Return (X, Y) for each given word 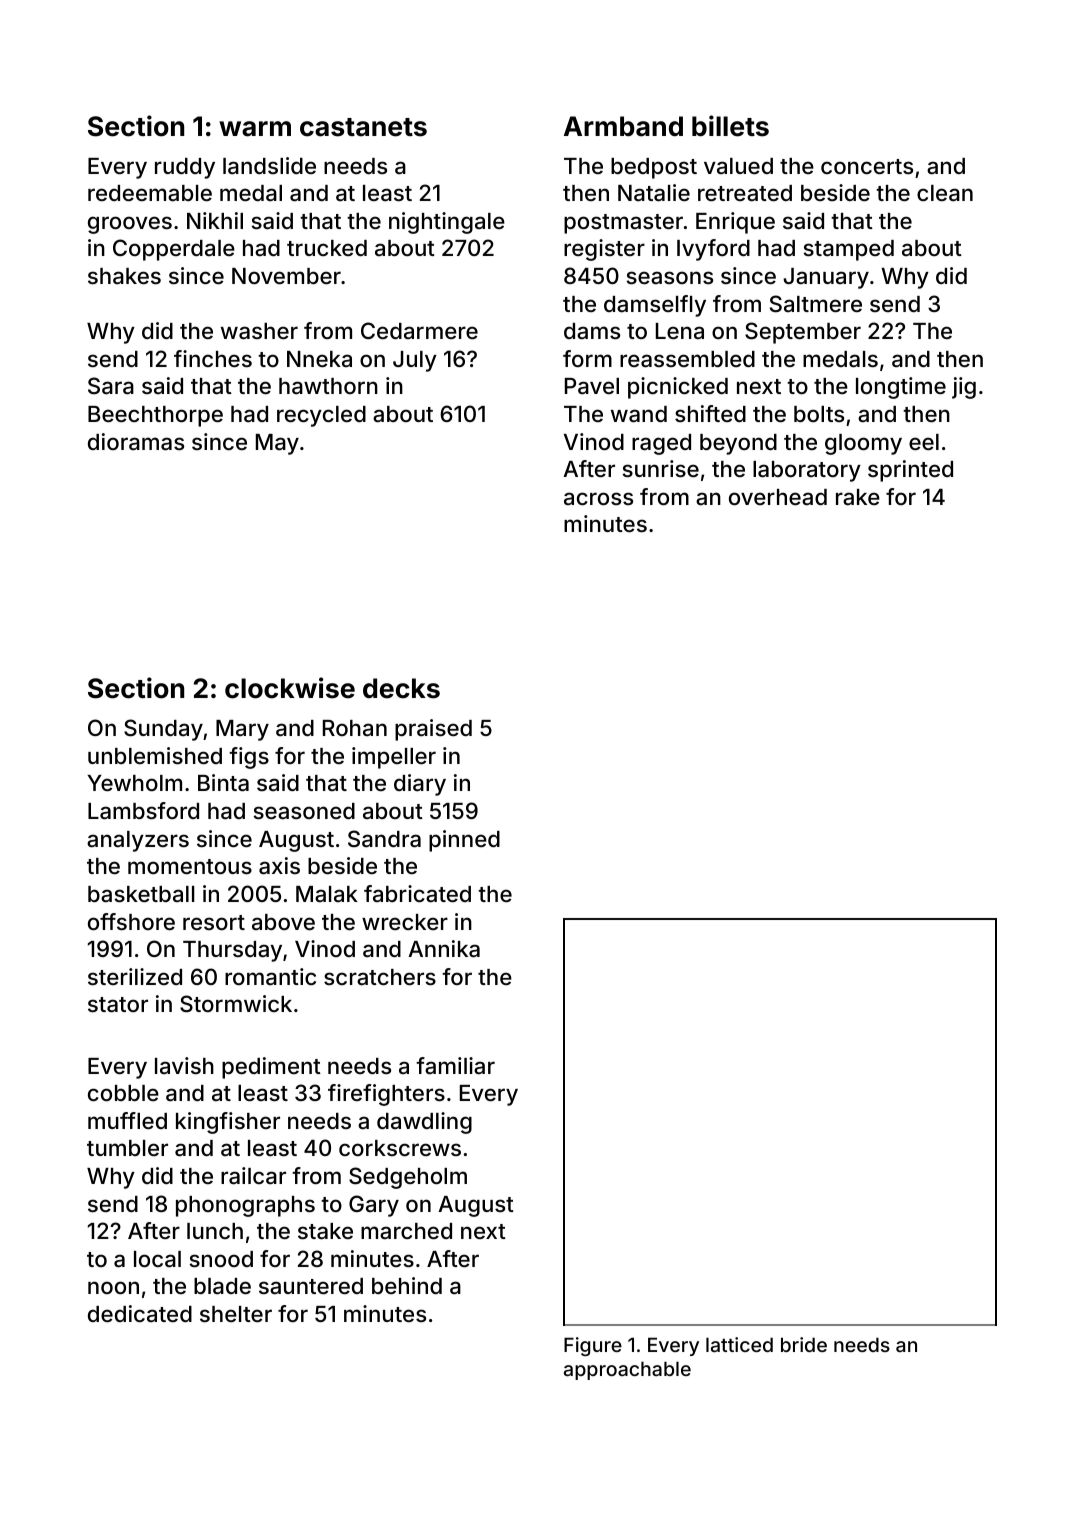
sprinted (910, 471)
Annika (444, 949)
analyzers (138, 841)
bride (804, 1344)
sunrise (660, 468)
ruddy (185, 168)
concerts (867, 166)
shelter (236, 1314)
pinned (464, 841)
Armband (623, 126)
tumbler (127, 1148)
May (277, 444)
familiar (455, 1066)
